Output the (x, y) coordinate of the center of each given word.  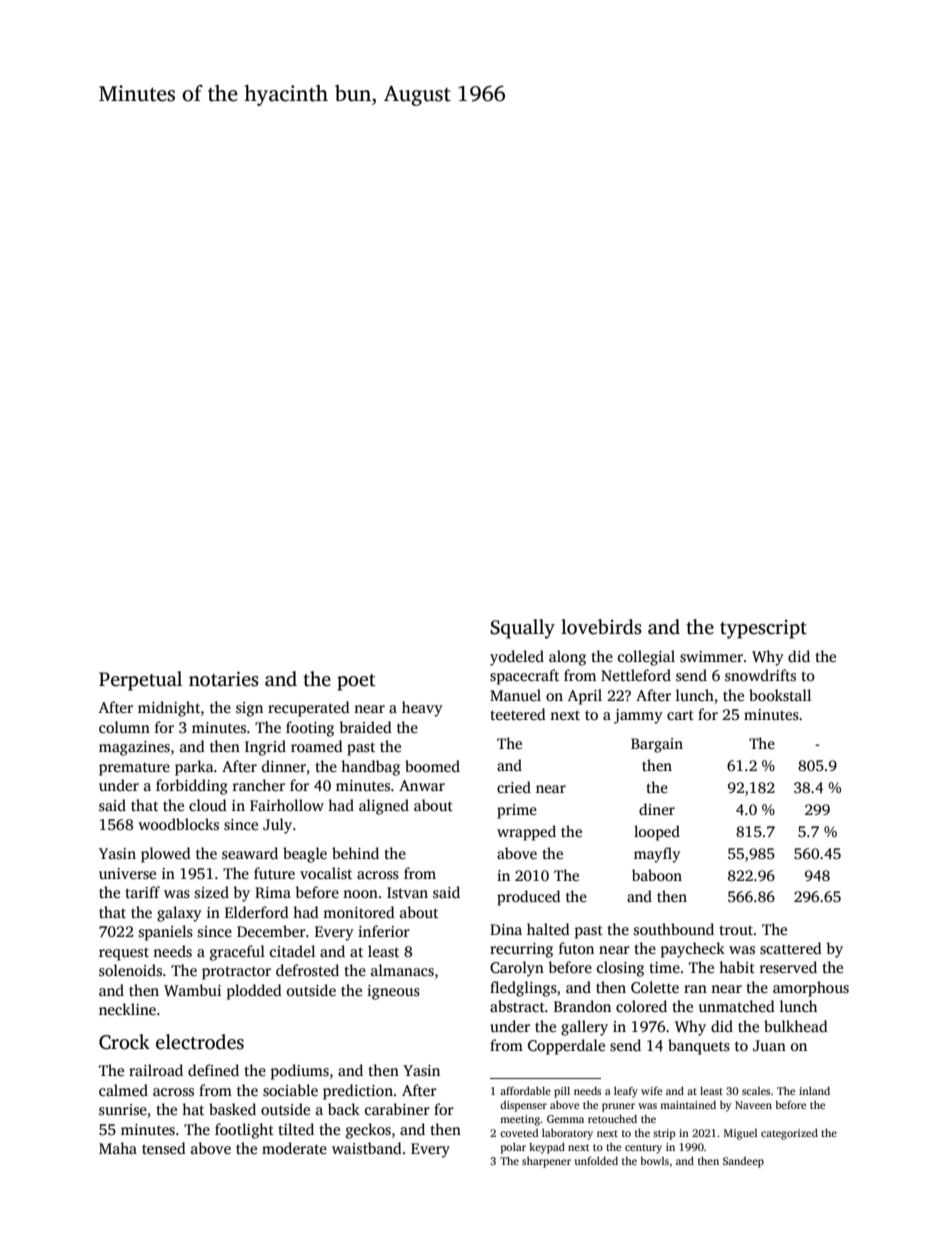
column (124, 727)
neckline (127, 1009)
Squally (522, 629)
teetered (518, 714)
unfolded (596, 1160)
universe (127, 874)
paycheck (693, 950)
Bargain (657, 745)
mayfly (657, 855)
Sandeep (743, 1162)
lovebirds (601, 627)
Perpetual (140, 681)
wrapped (526, 833)
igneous (393, 992)
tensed (164, 1148)
